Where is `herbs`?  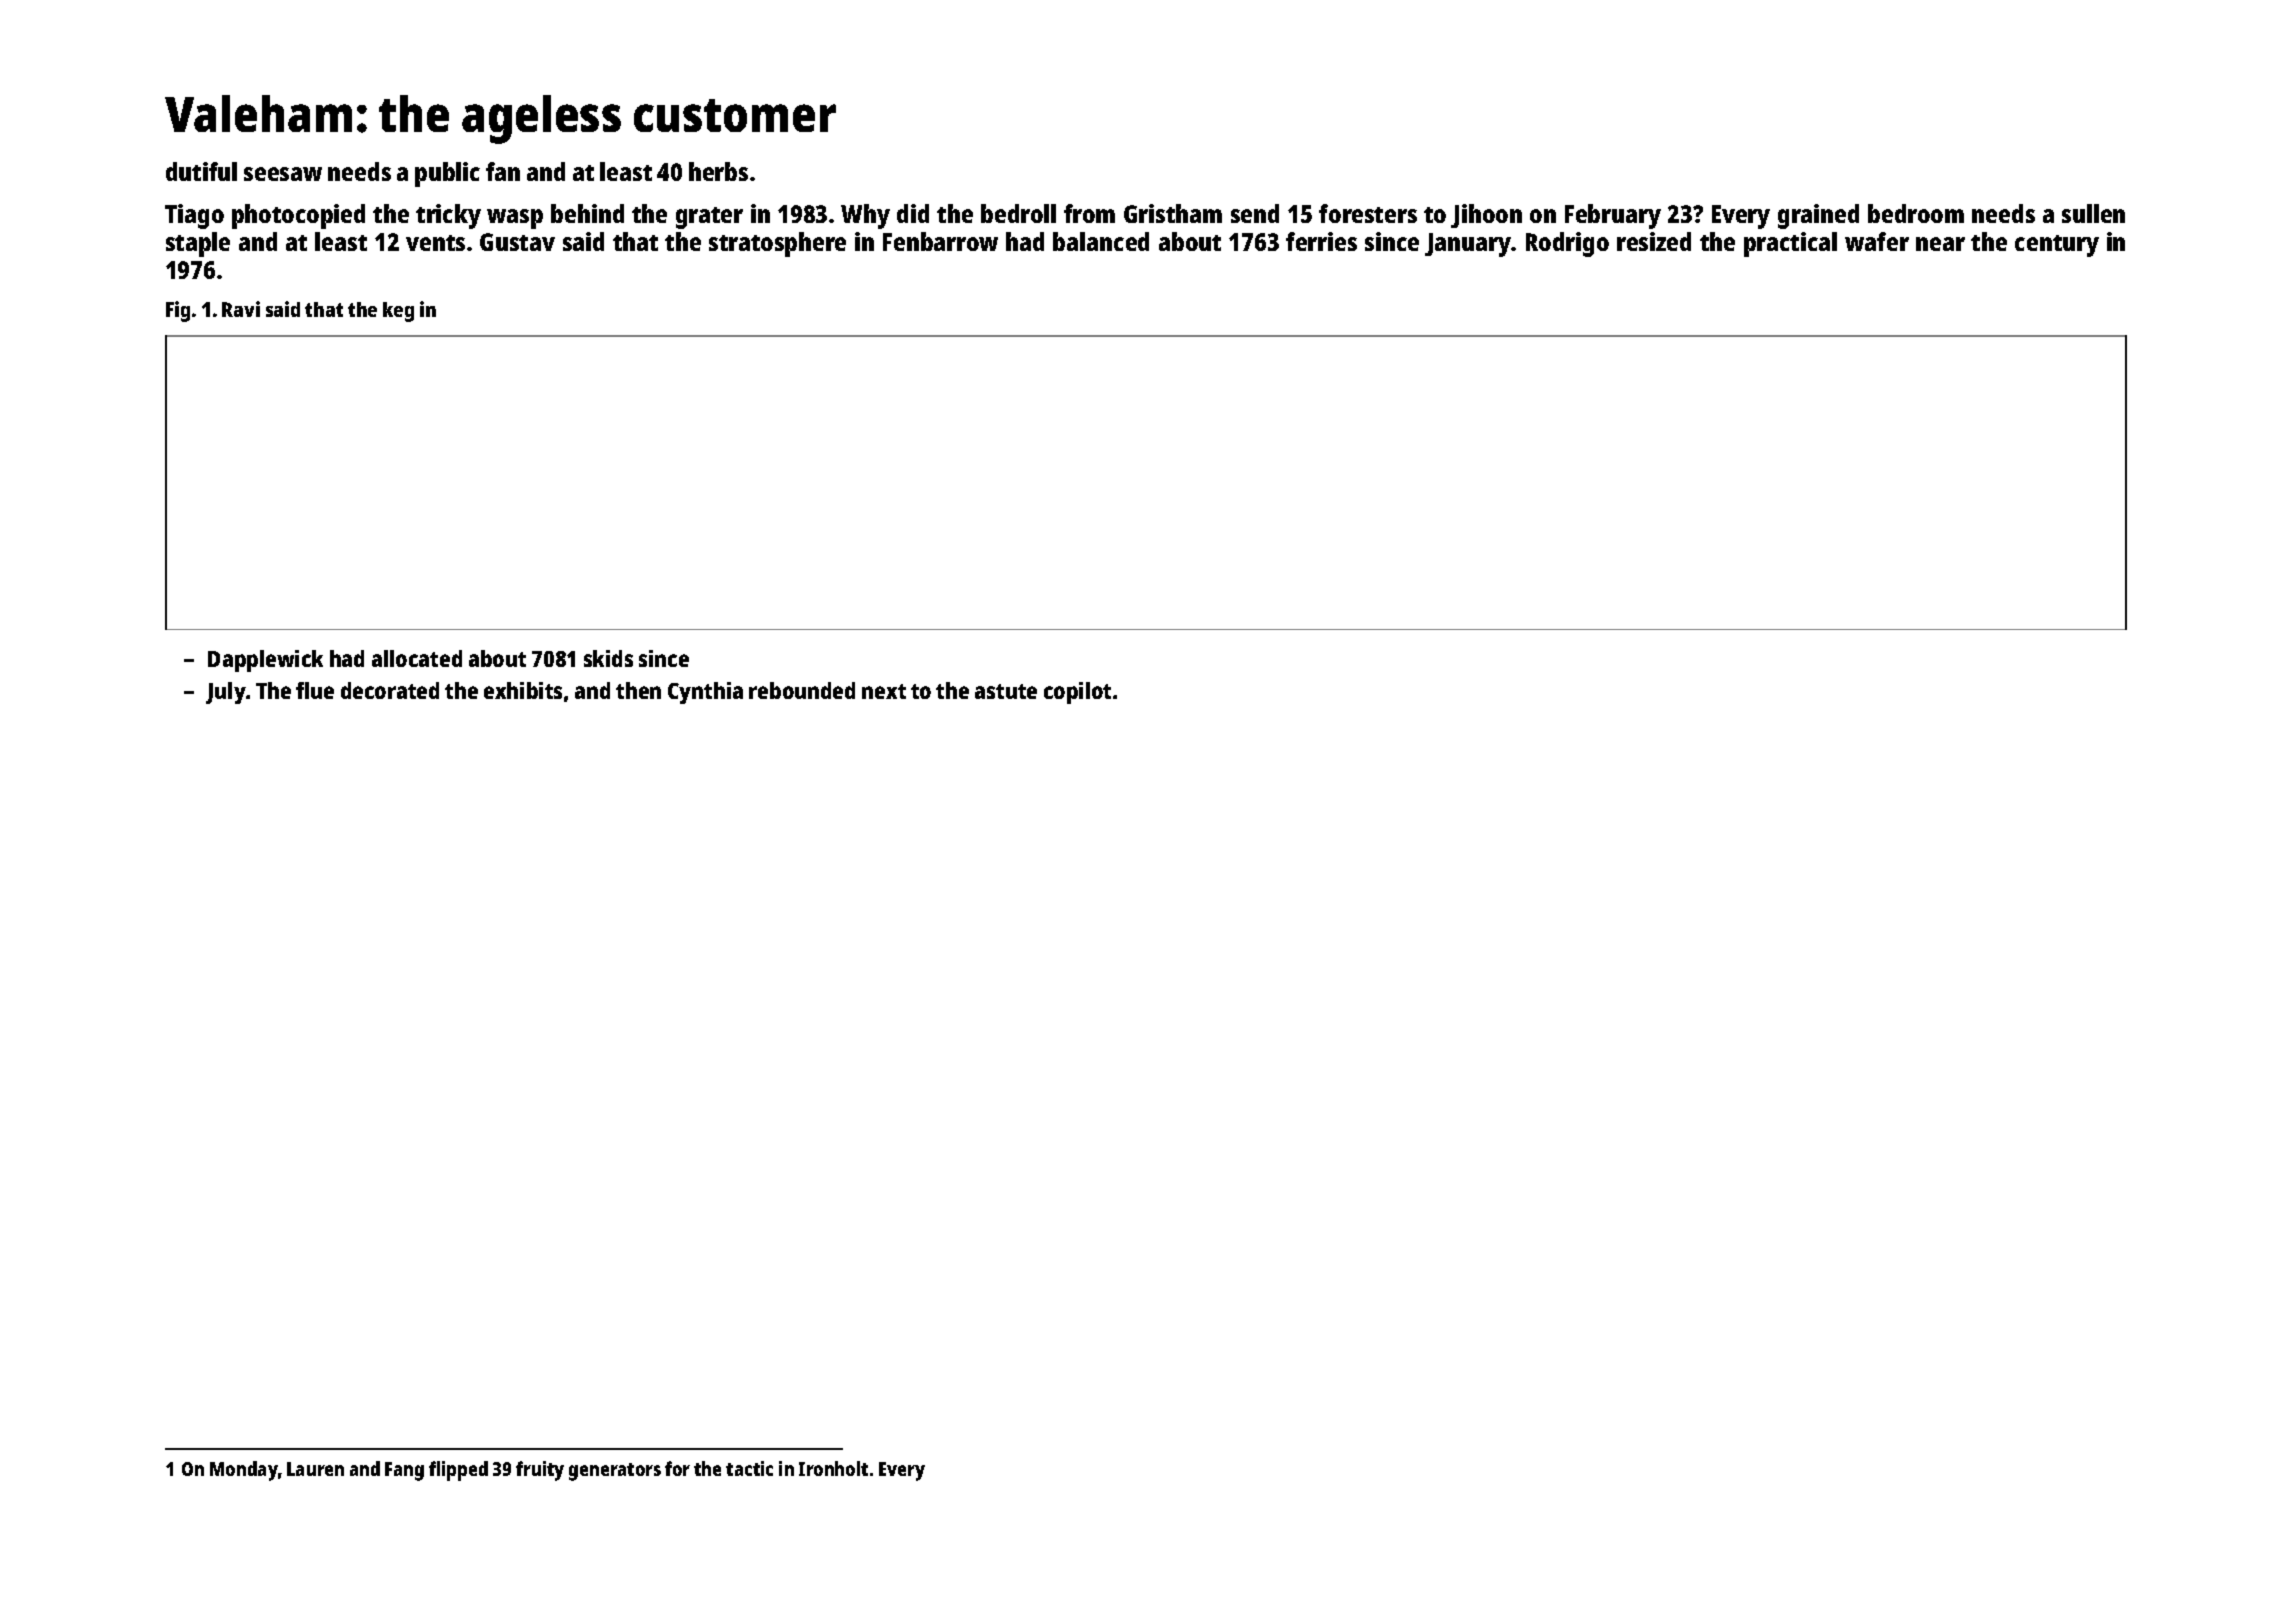 herbs is located at coordinates (718, 171).
